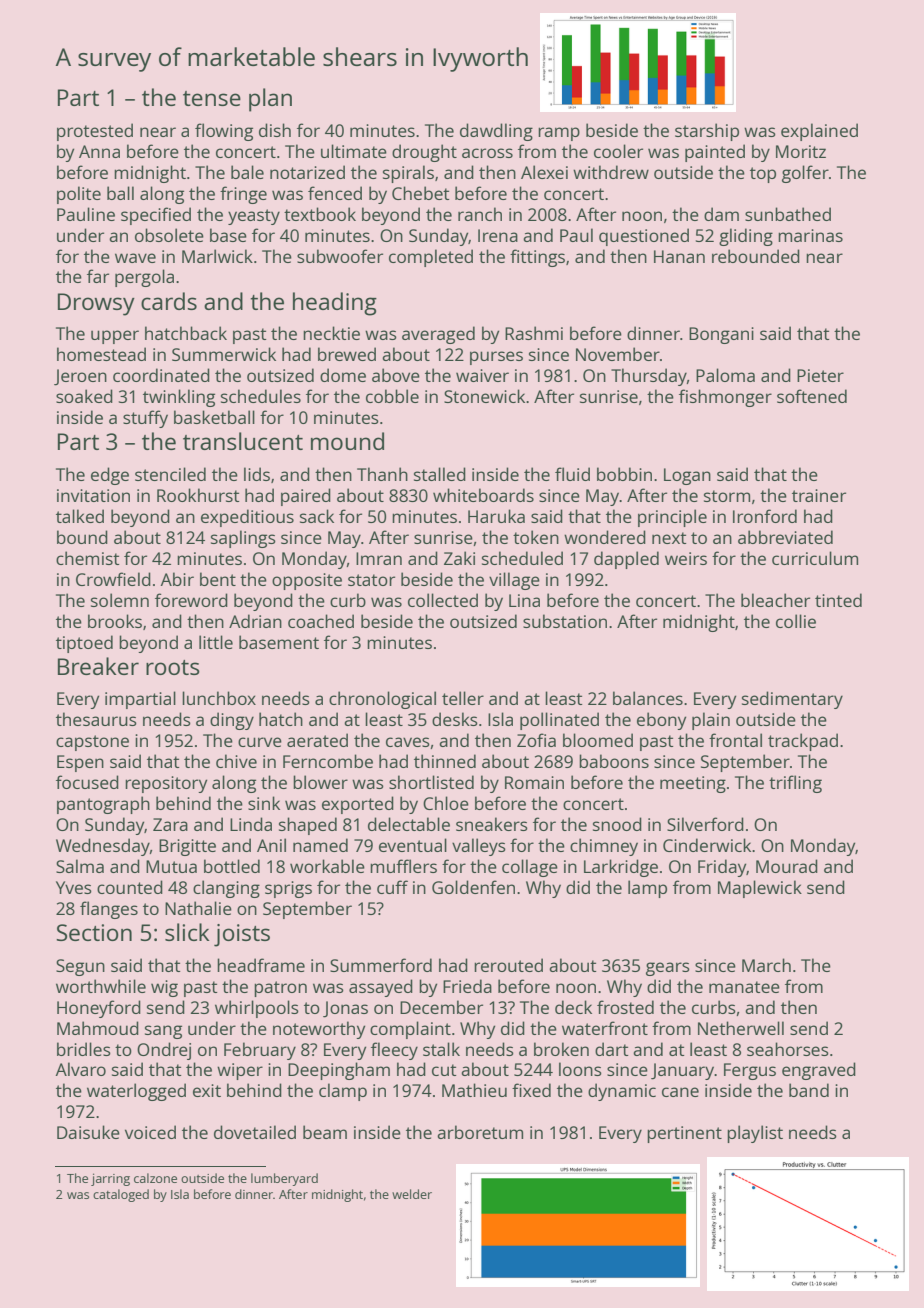 This document has height=1308, width=924. What do you see at coordinates (270, 100) in the document?
I see `plan` at bounding box center [270, 100].
